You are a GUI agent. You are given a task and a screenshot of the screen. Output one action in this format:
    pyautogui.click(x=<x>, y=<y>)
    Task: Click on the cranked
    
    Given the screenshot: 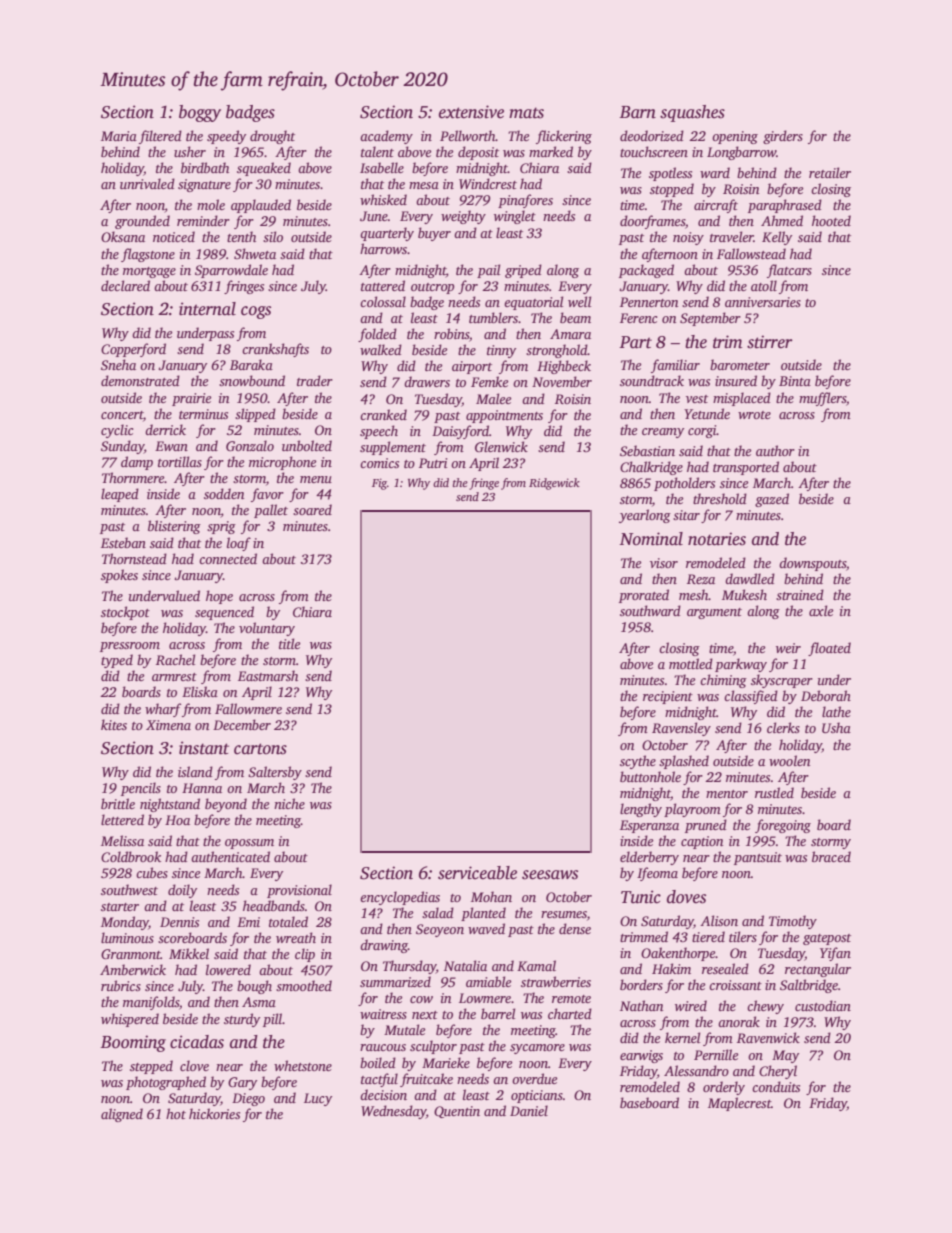 What is the action you would take?
    pyautogui.click(x=383, y=414)
